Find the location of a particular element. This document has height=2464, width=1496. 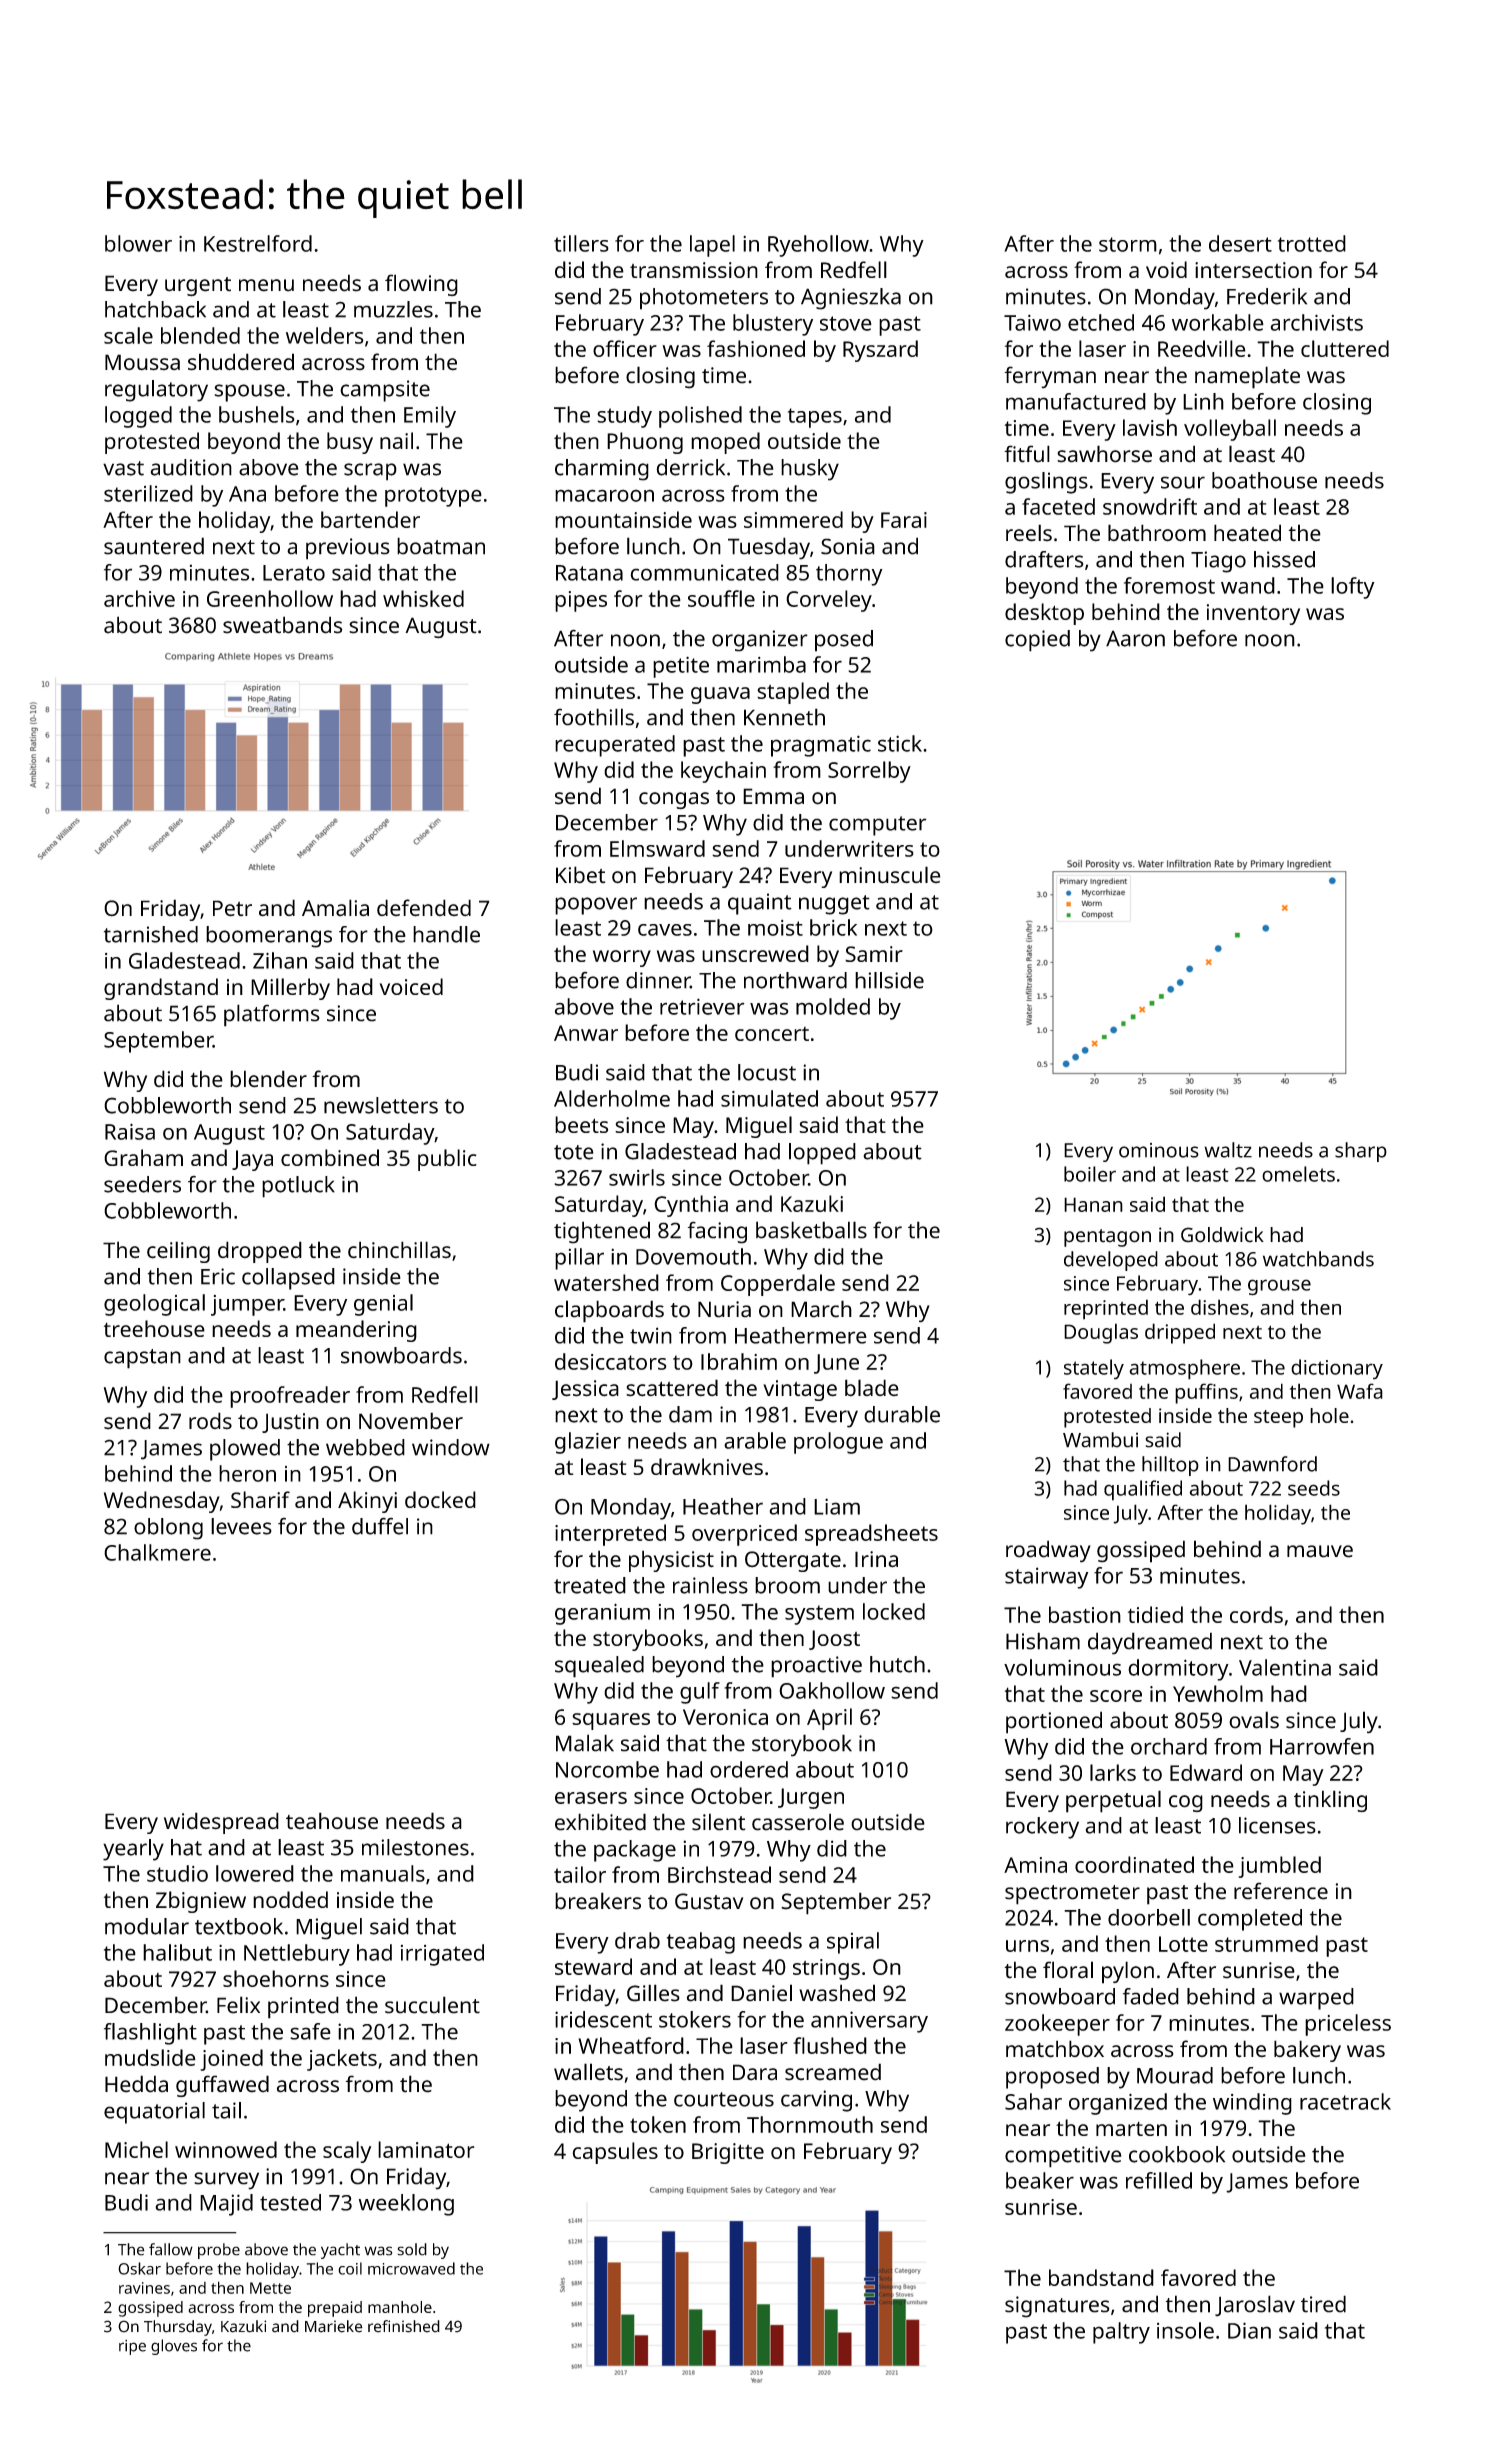

officer is located at coordinates (625, 348).
